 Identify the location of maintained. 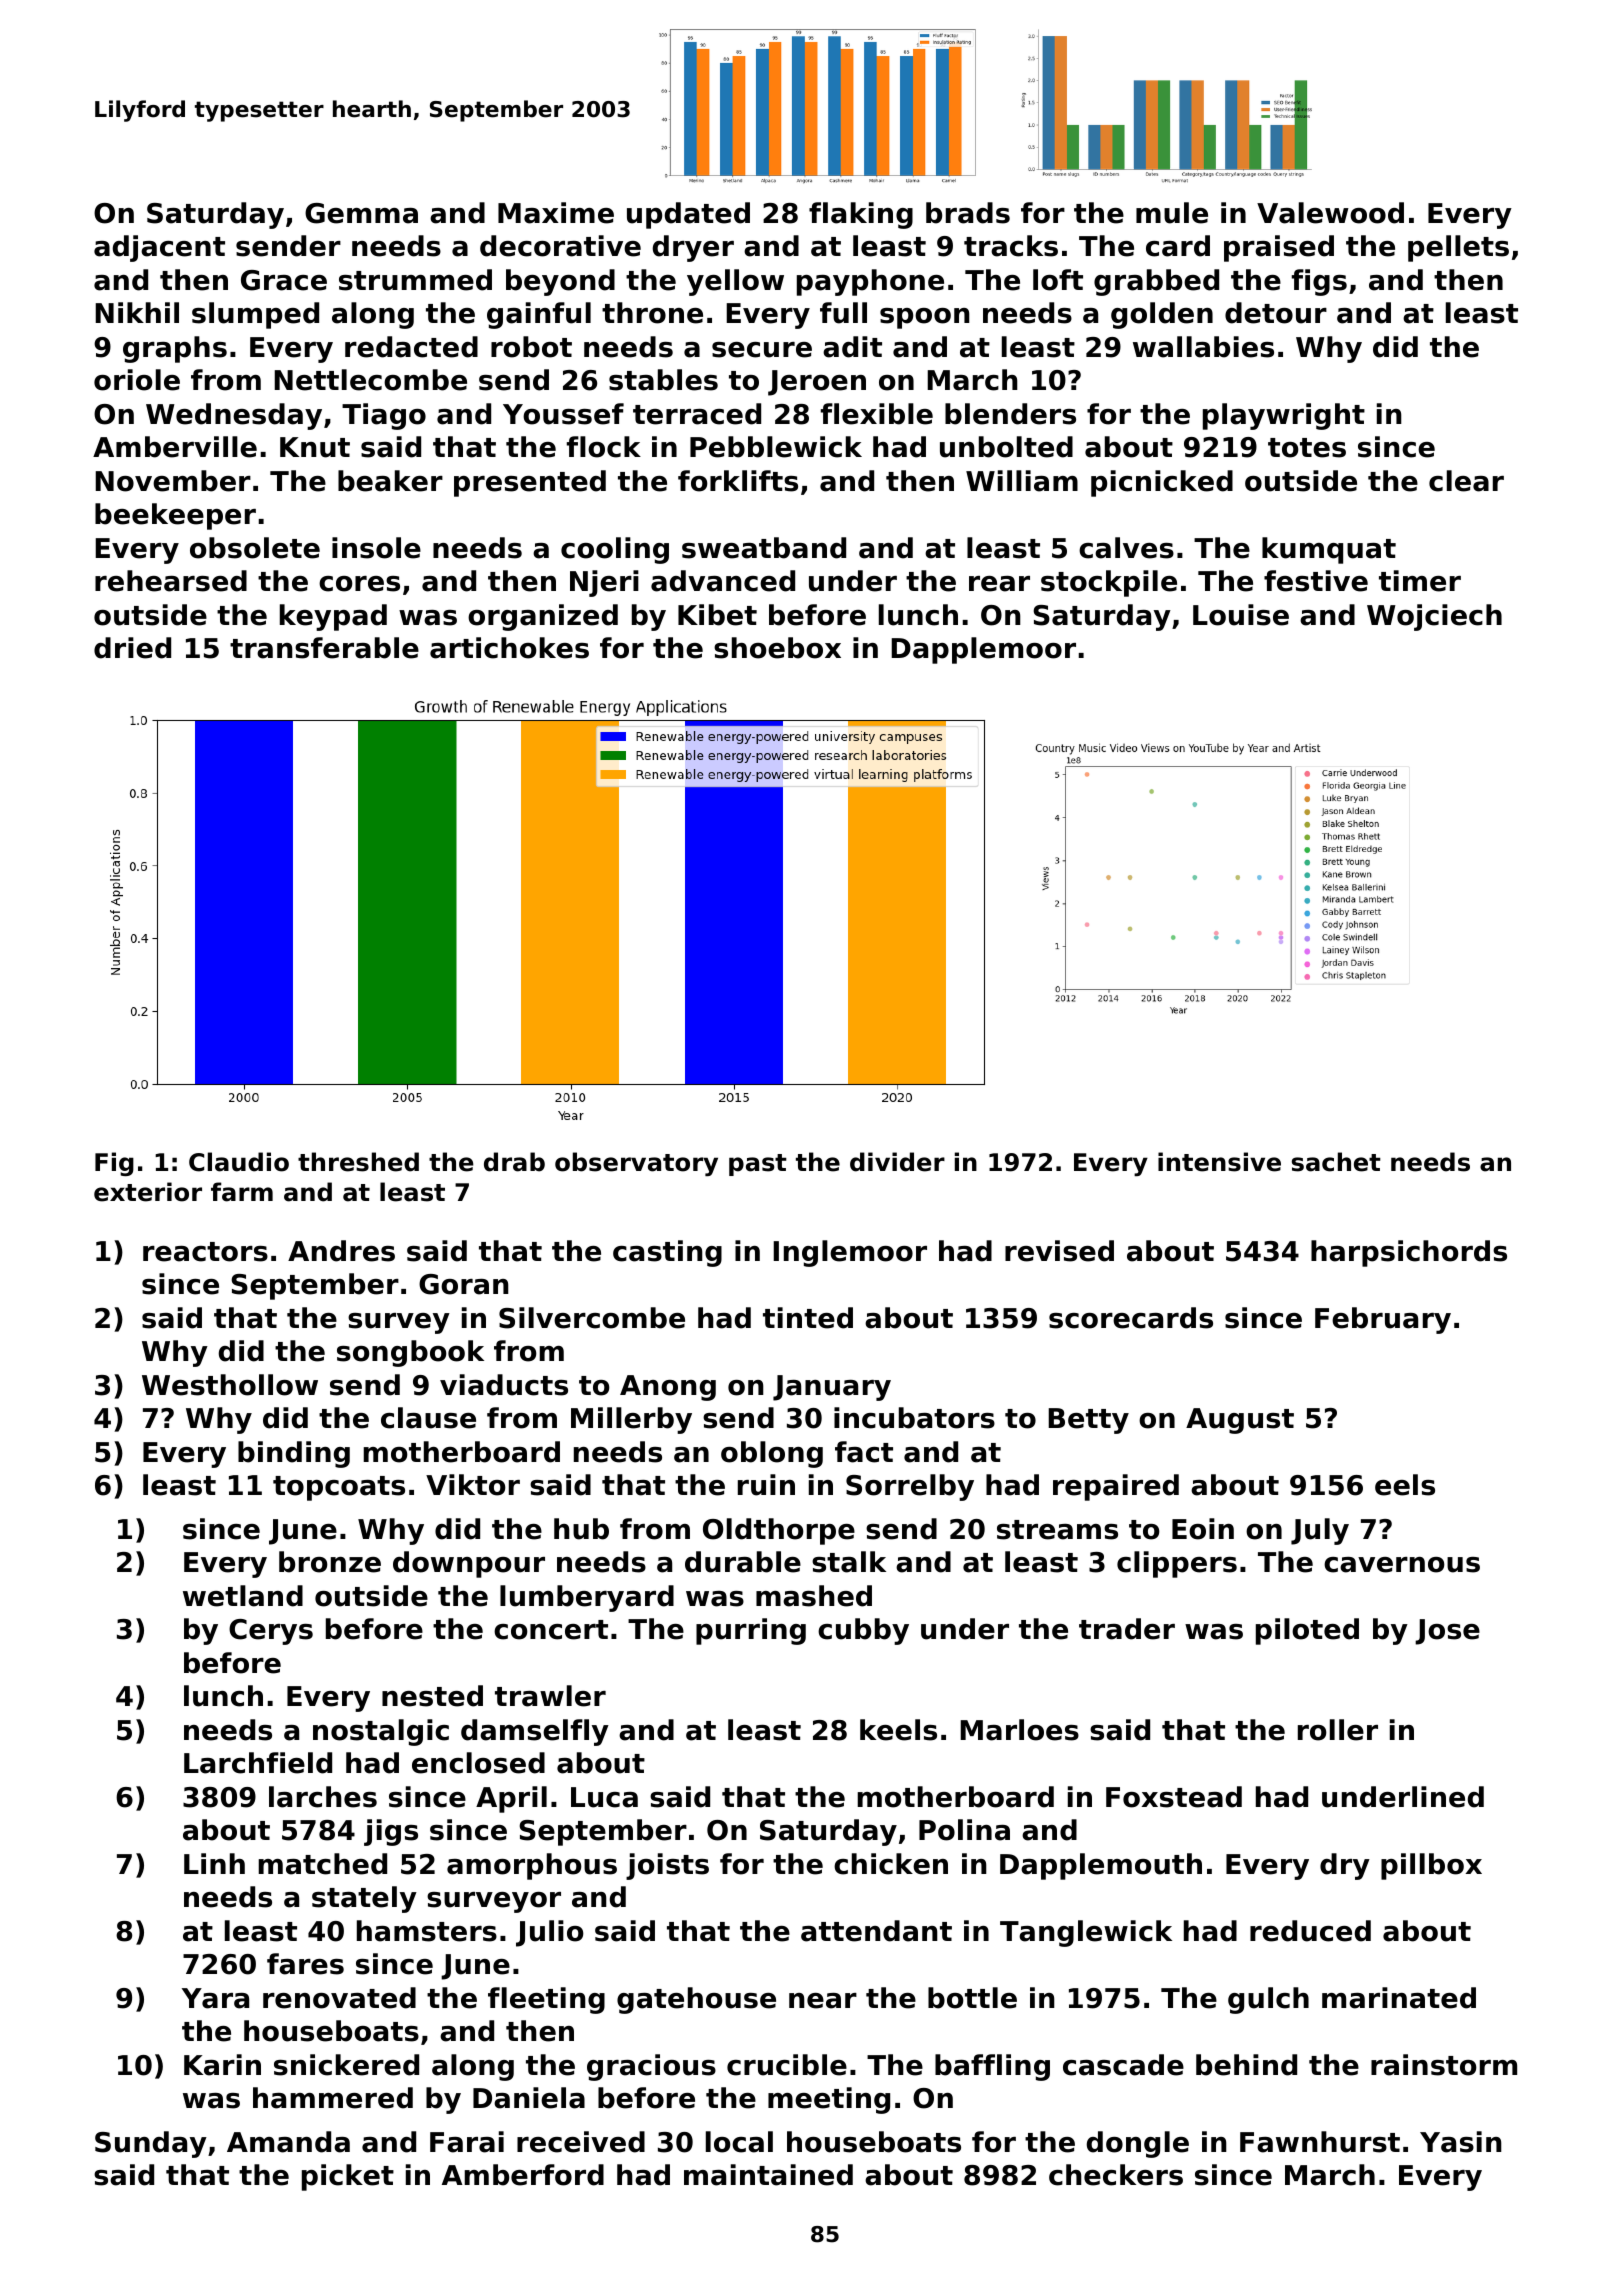
(768, 2175).
